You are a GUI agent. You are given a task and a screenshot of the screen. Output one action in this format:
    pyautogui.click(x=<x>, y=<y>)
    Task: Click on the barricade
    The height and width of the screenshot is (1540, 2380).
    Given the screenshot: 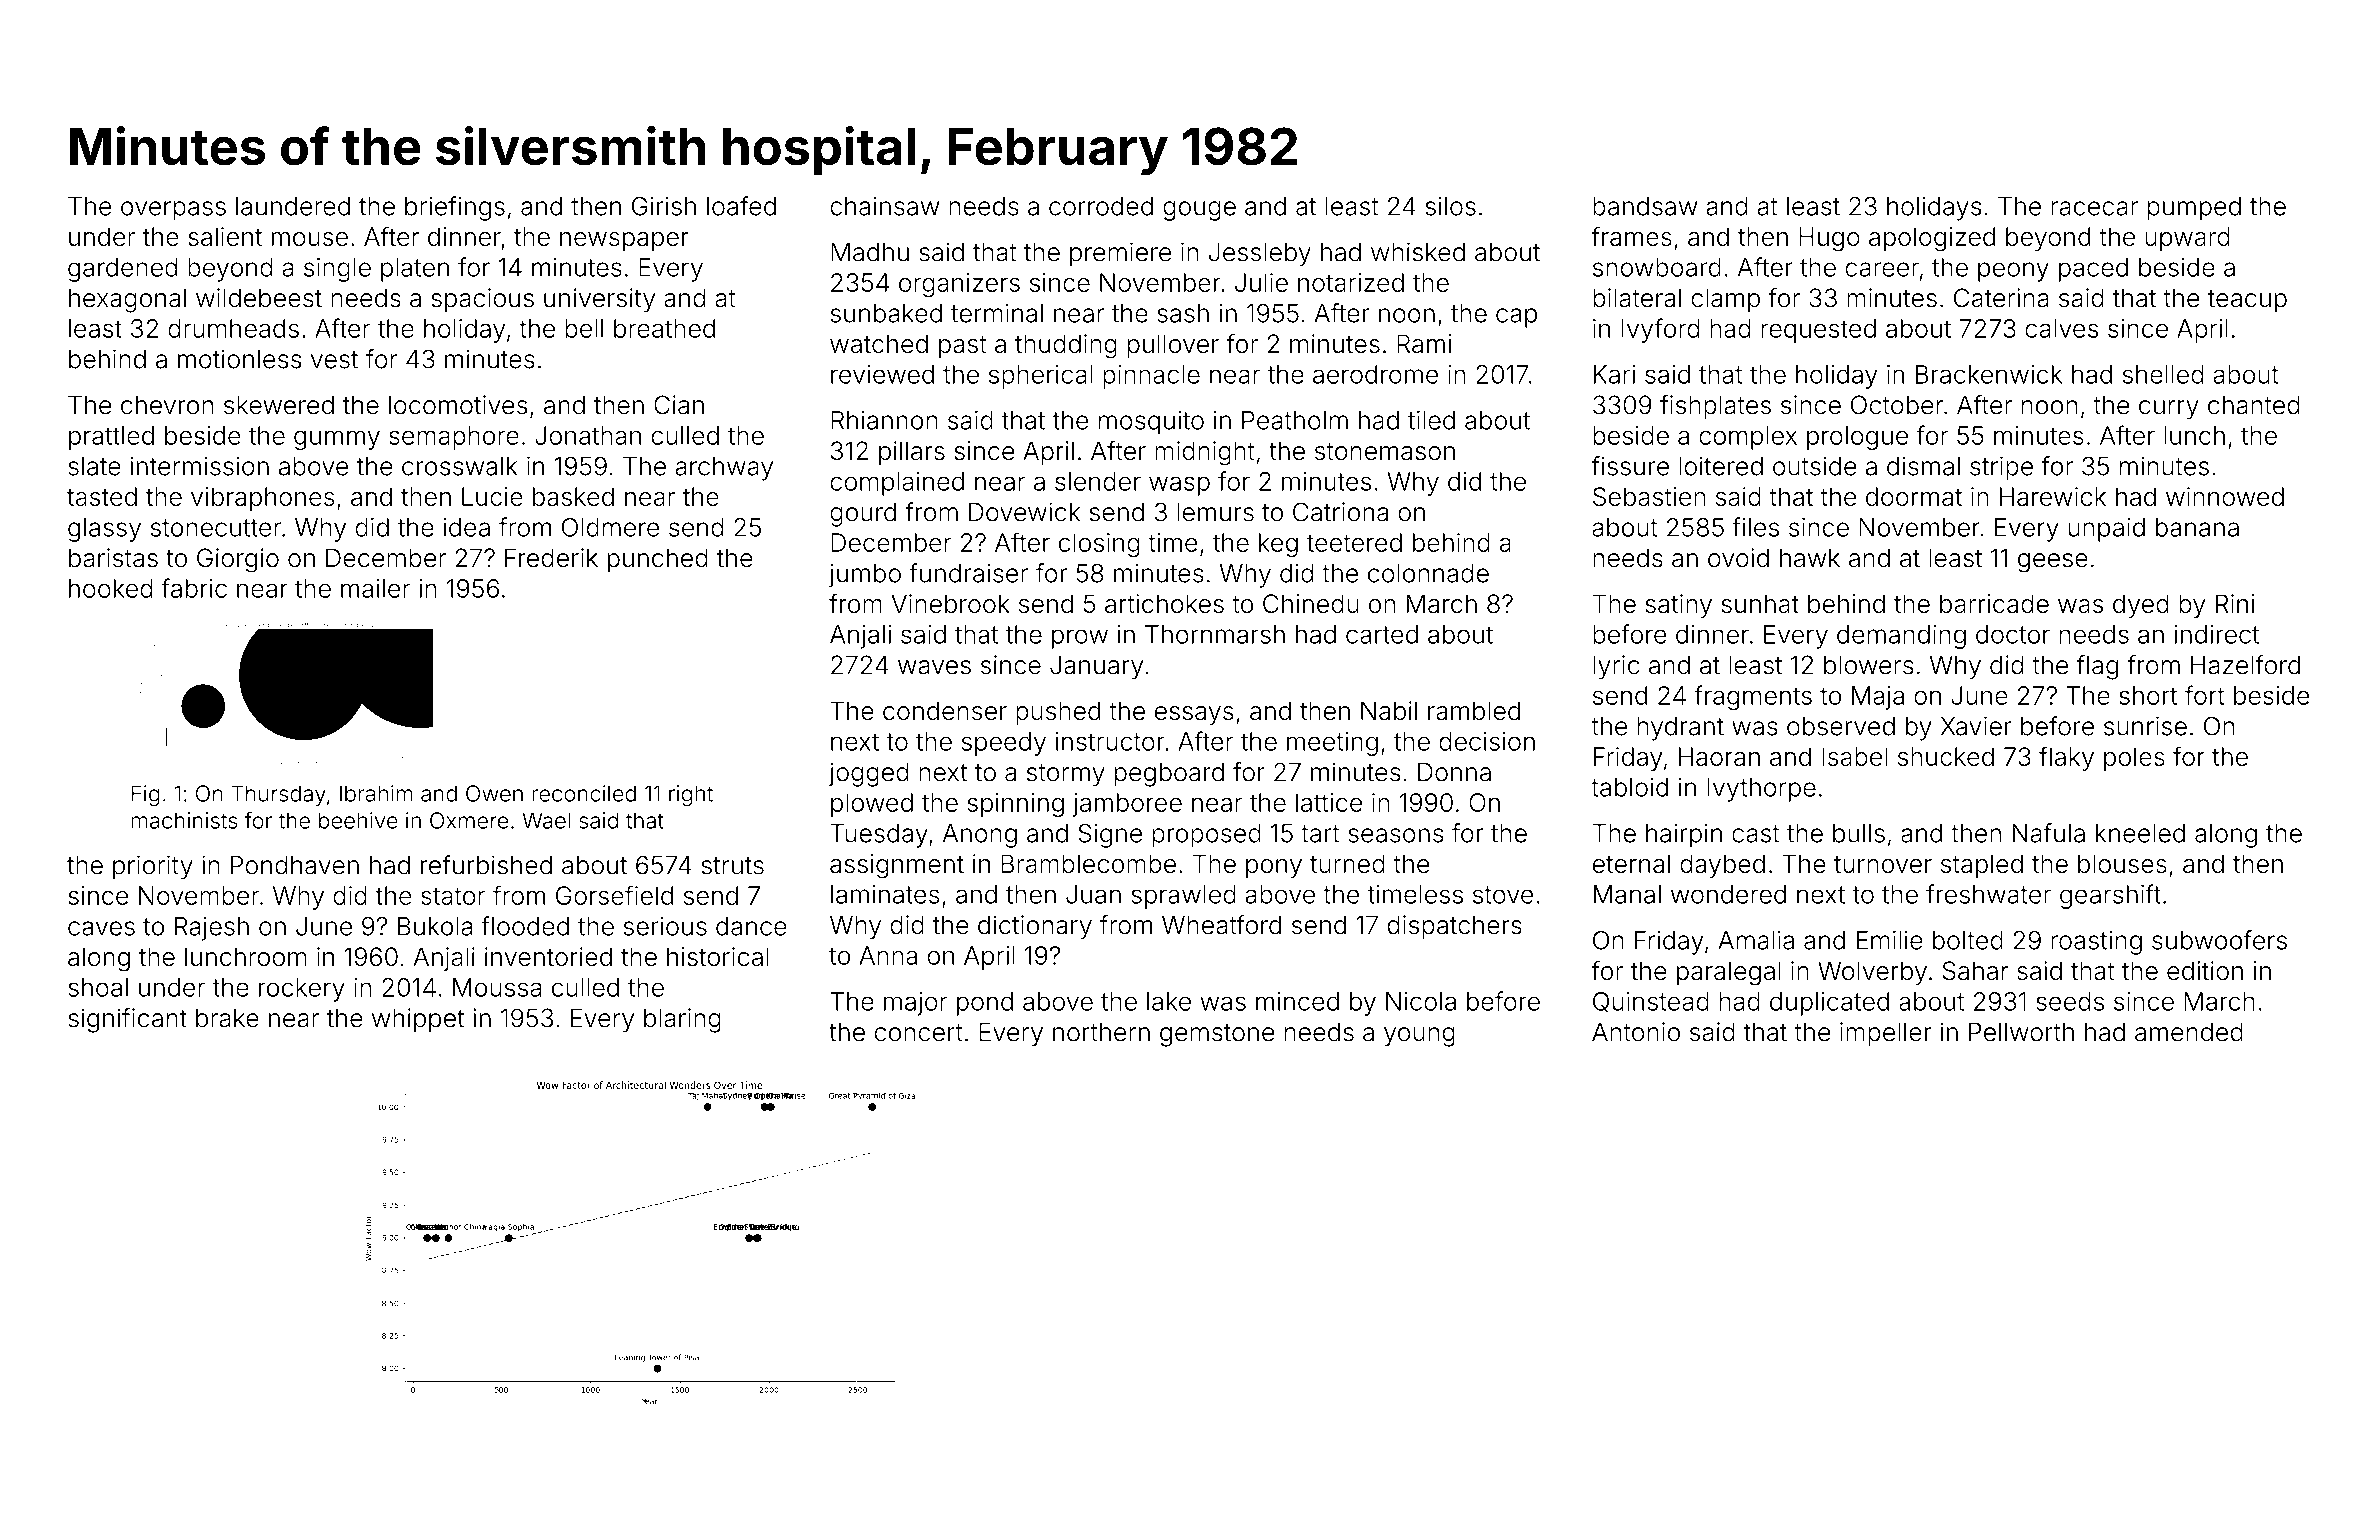 What is the action you would take?
    pyautogui.click(x=1994, y=603)
